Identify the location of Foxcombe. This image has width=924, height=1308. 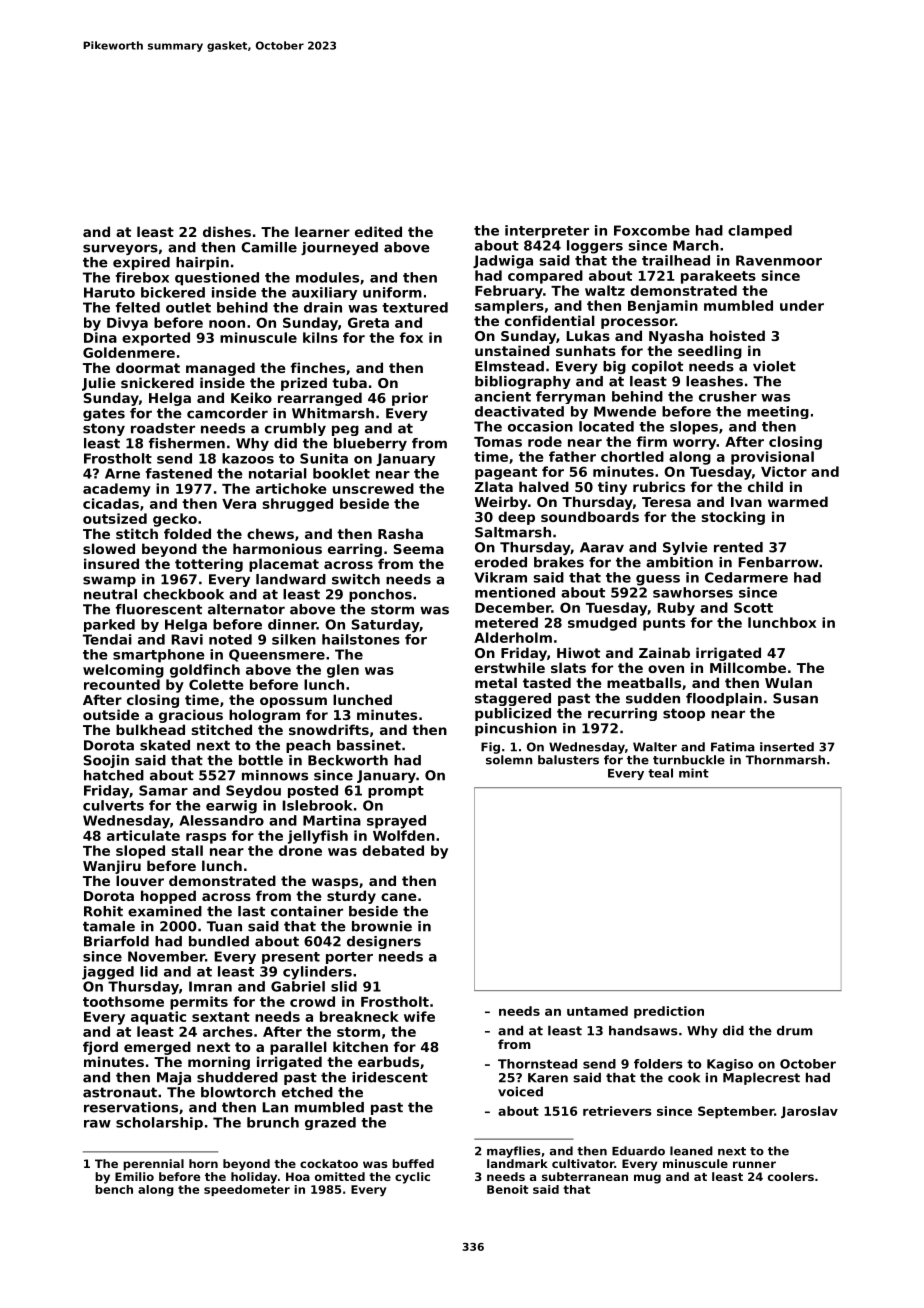
(652, 230).
